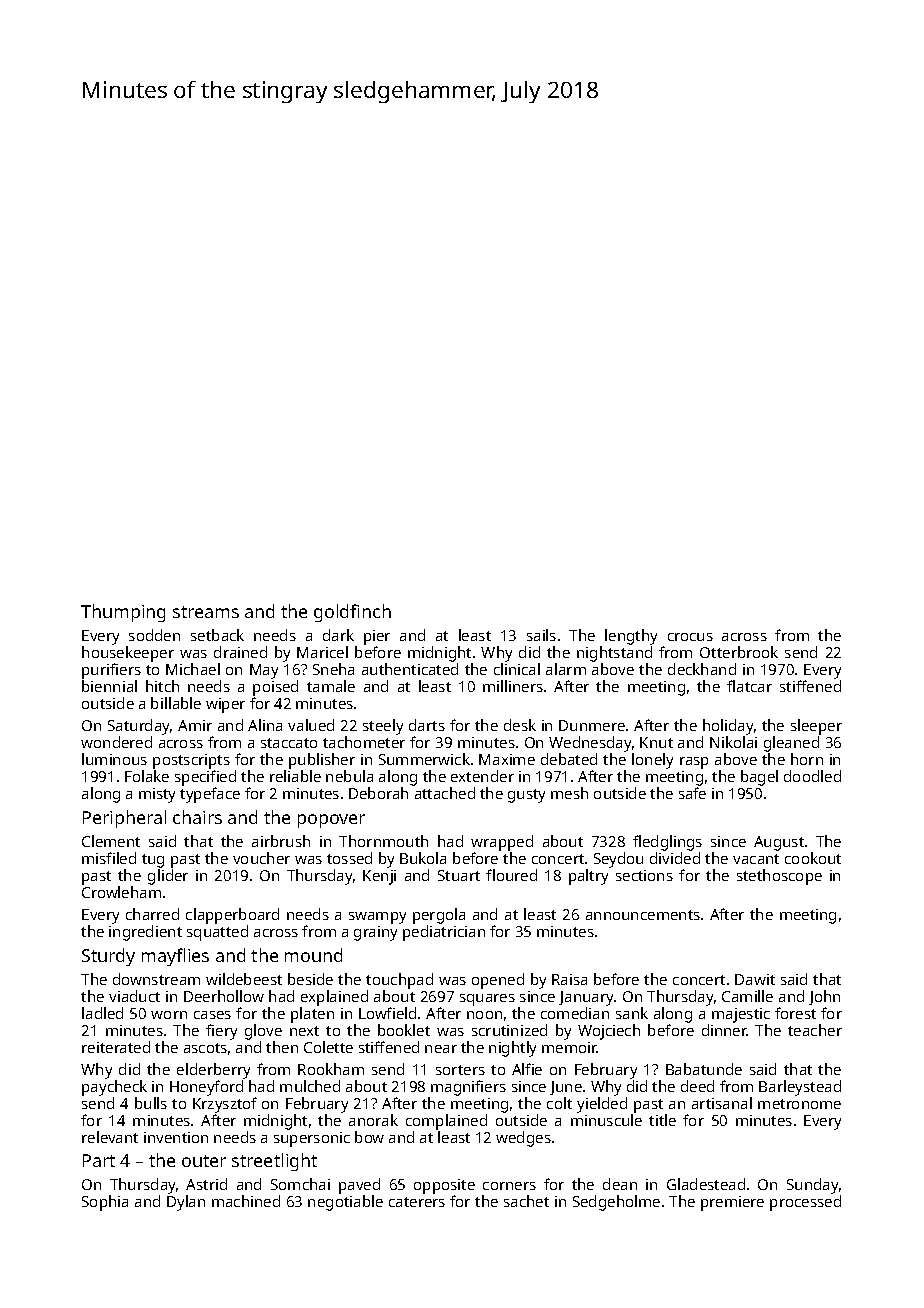 This screenshot has height=1308, width=924. I want to click on crocus, so click(690, 637).
